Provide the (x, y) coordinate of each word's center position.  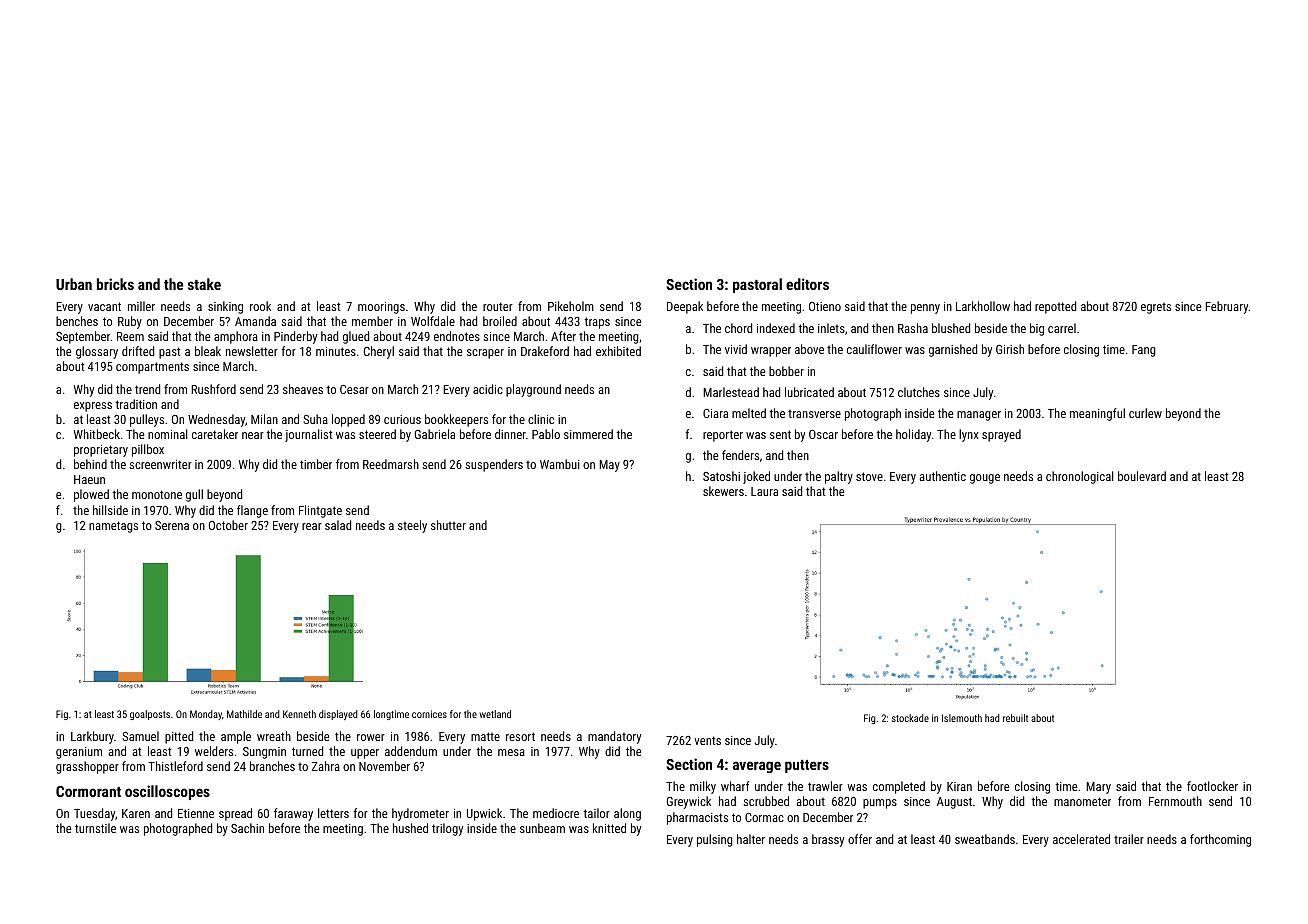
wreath (274, 736)
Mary (1098, 788)
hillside (110, 510)
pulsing (715, 840)
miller (141, 306)
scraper (485, 354)
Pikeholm (571, 306)
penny (925, 309)
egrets (1156, 308)
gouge (985, 479)
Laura (764, 491)
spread (235, 814)
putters (807, 766)
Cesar (354, 389)
